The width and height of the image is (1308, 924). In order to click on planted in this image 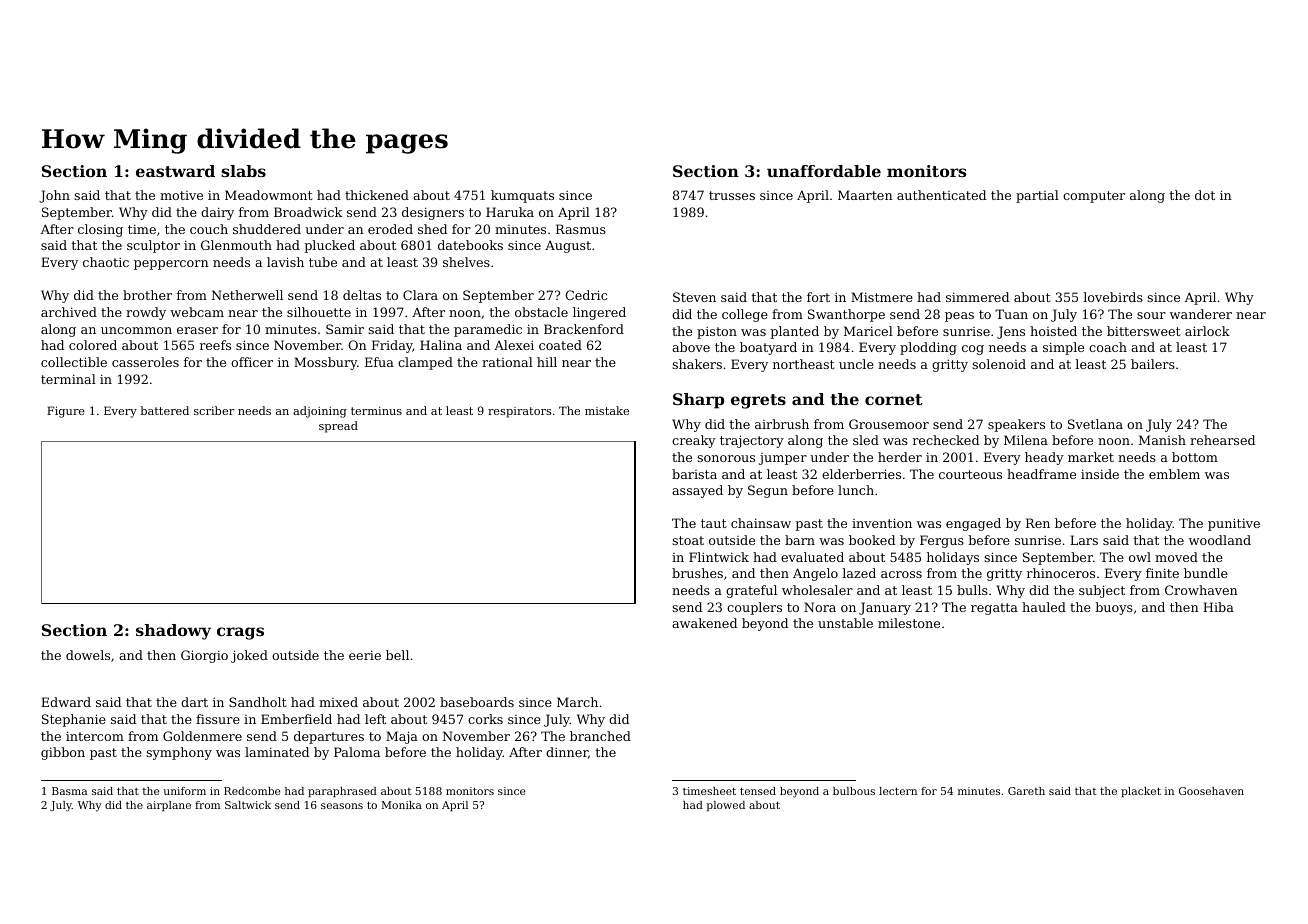, I will do `click(795, 332)`.
